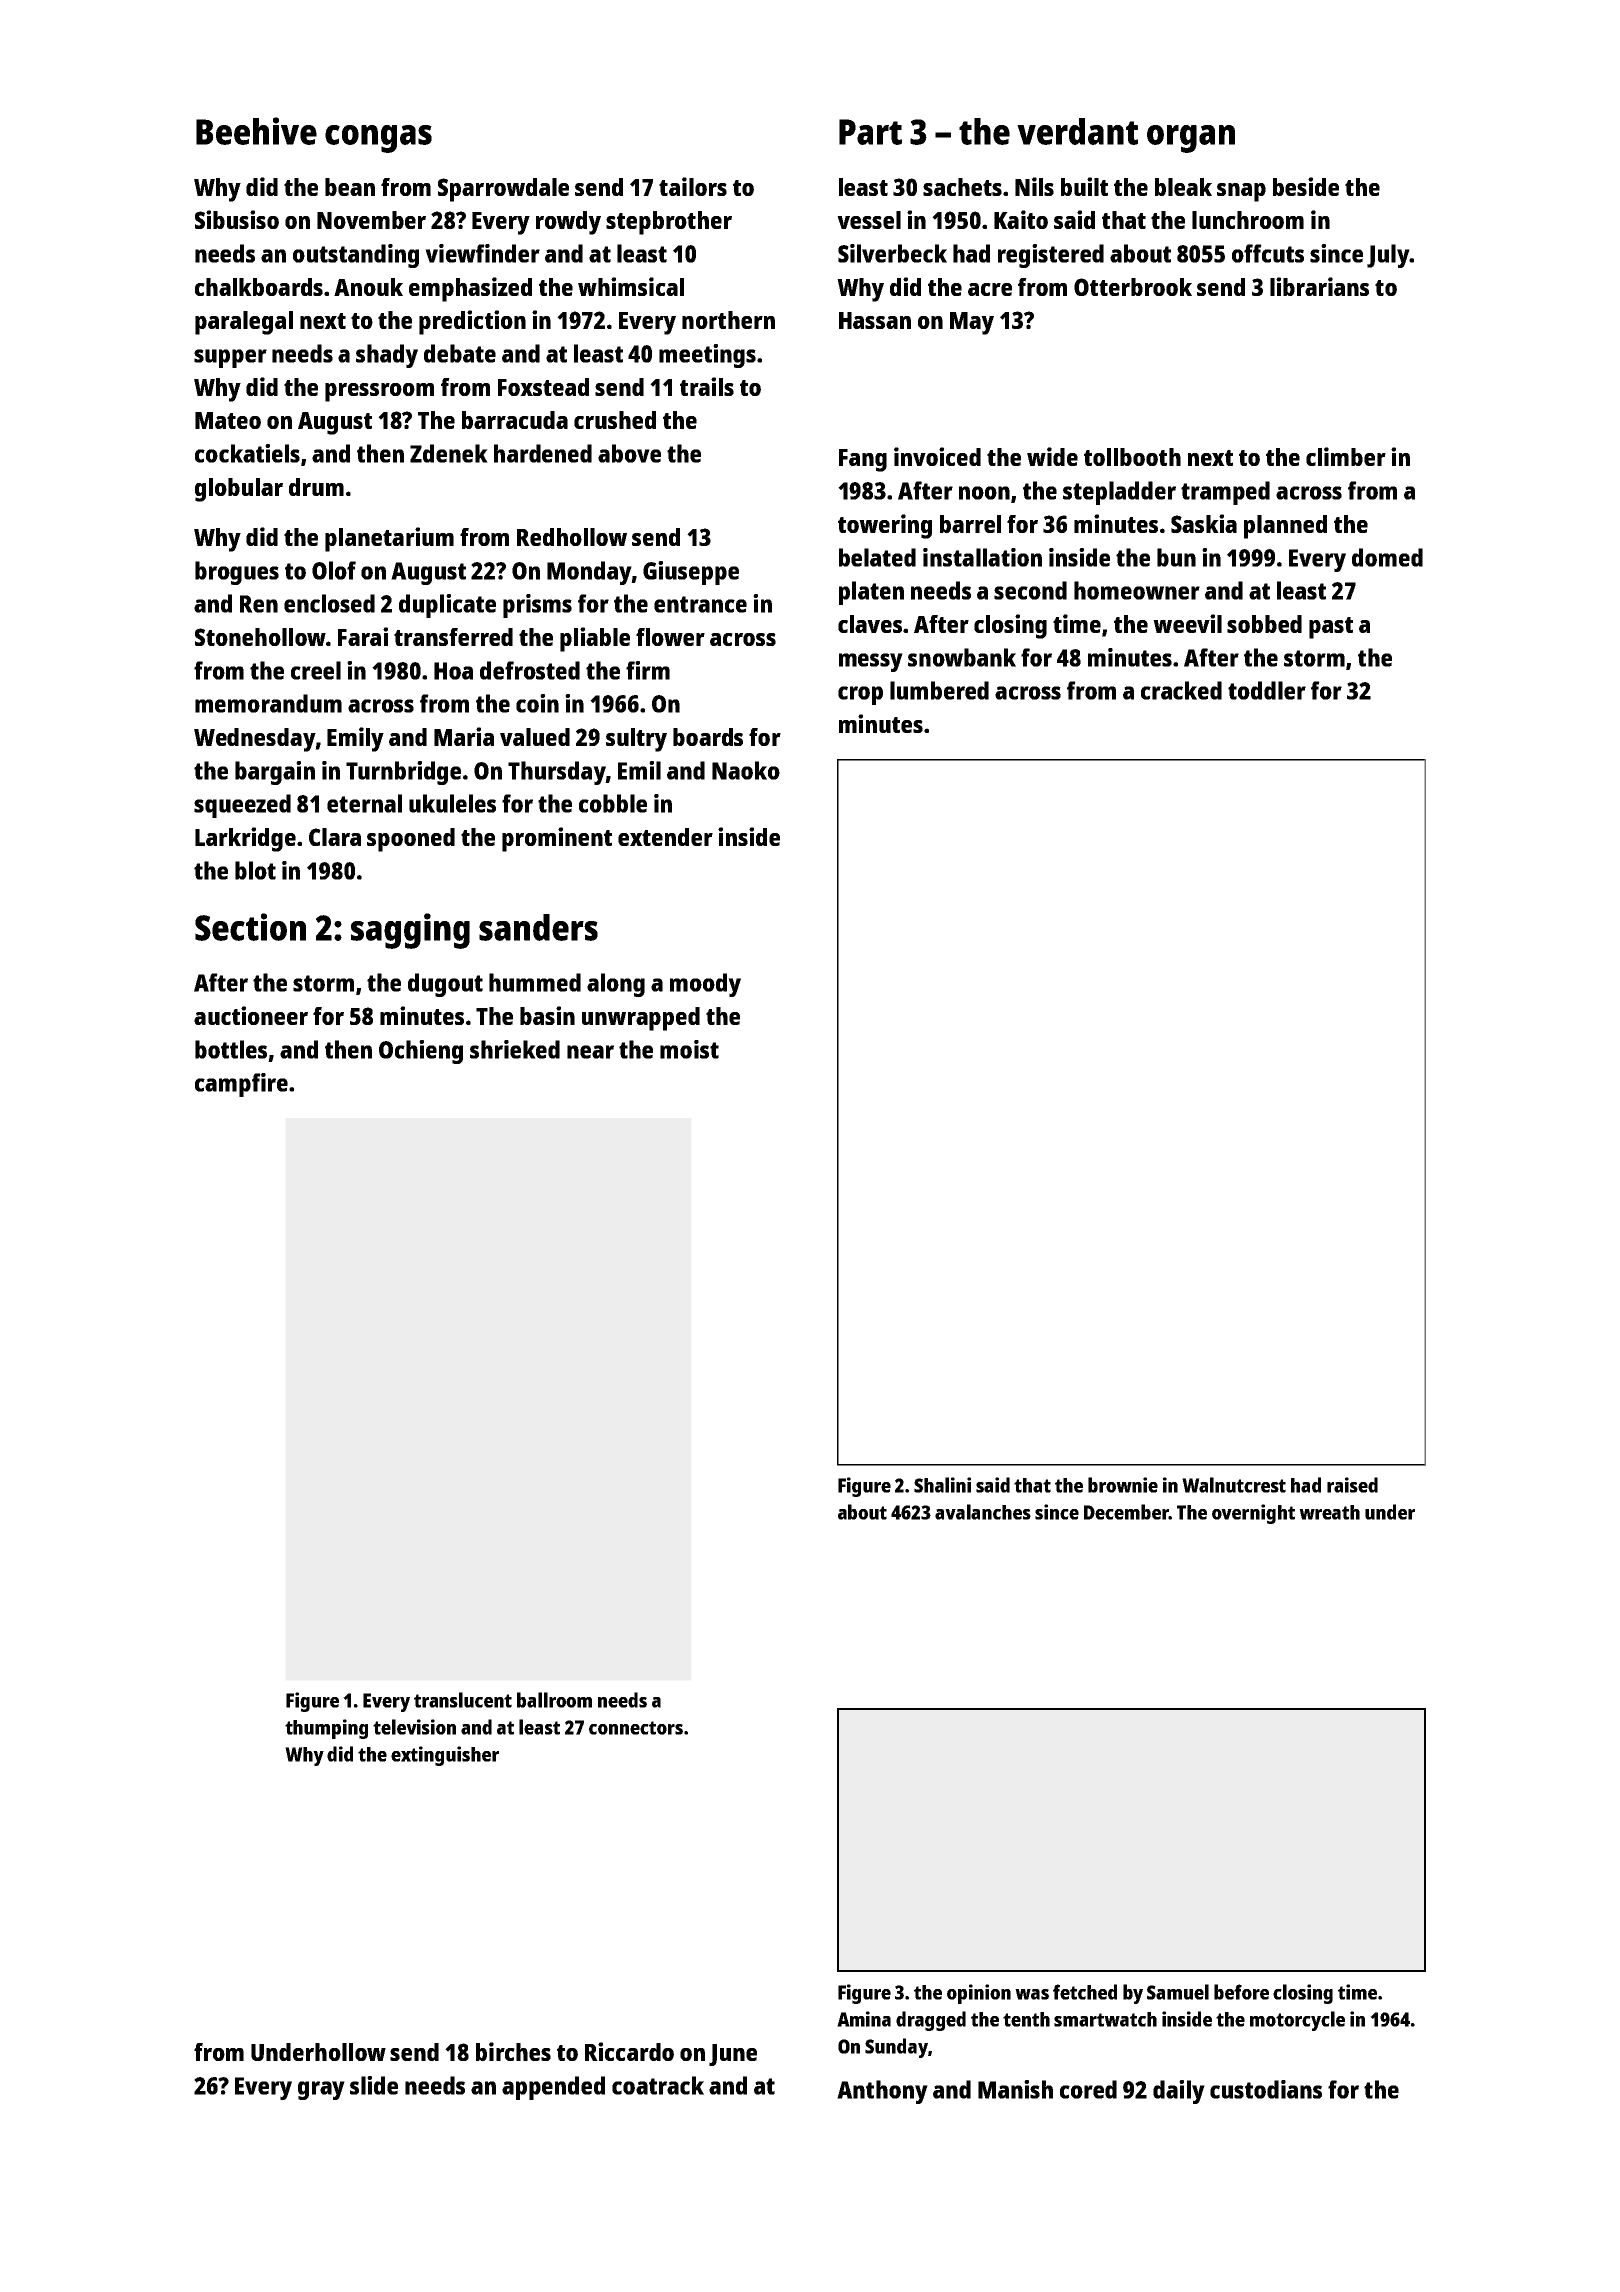 This screenshot has width=1620, height=2292. Describe the element at coordinates (942, 1485) in the screenshot. I see `Shalini` at that location.
